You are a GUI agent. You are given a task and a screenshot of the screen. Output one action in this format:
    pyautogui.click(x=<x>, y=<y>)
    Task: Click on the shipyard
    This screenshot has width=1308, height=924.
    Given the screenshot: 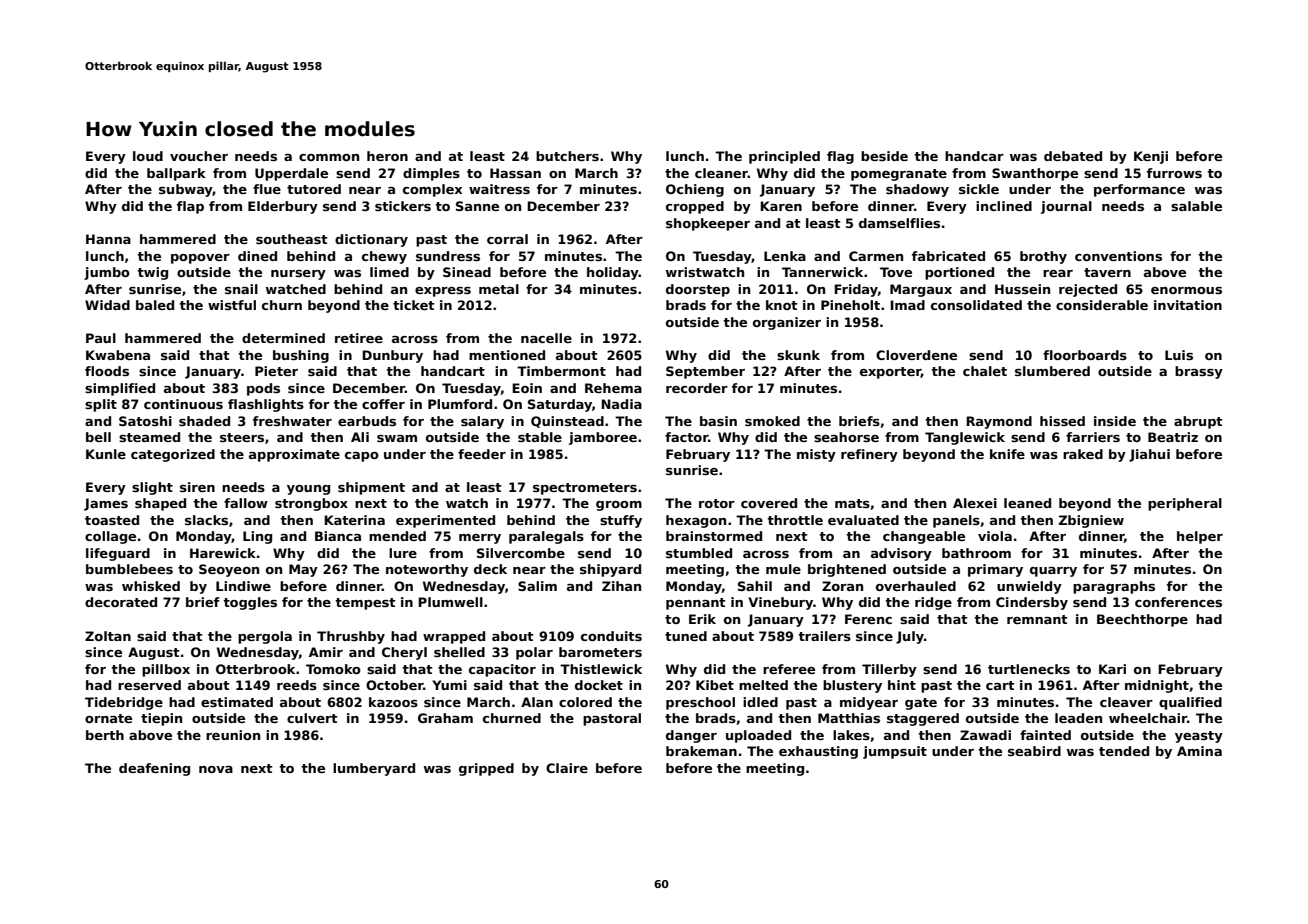 What is the action you would take?
    pyautogui.click(x=610, y=570)
